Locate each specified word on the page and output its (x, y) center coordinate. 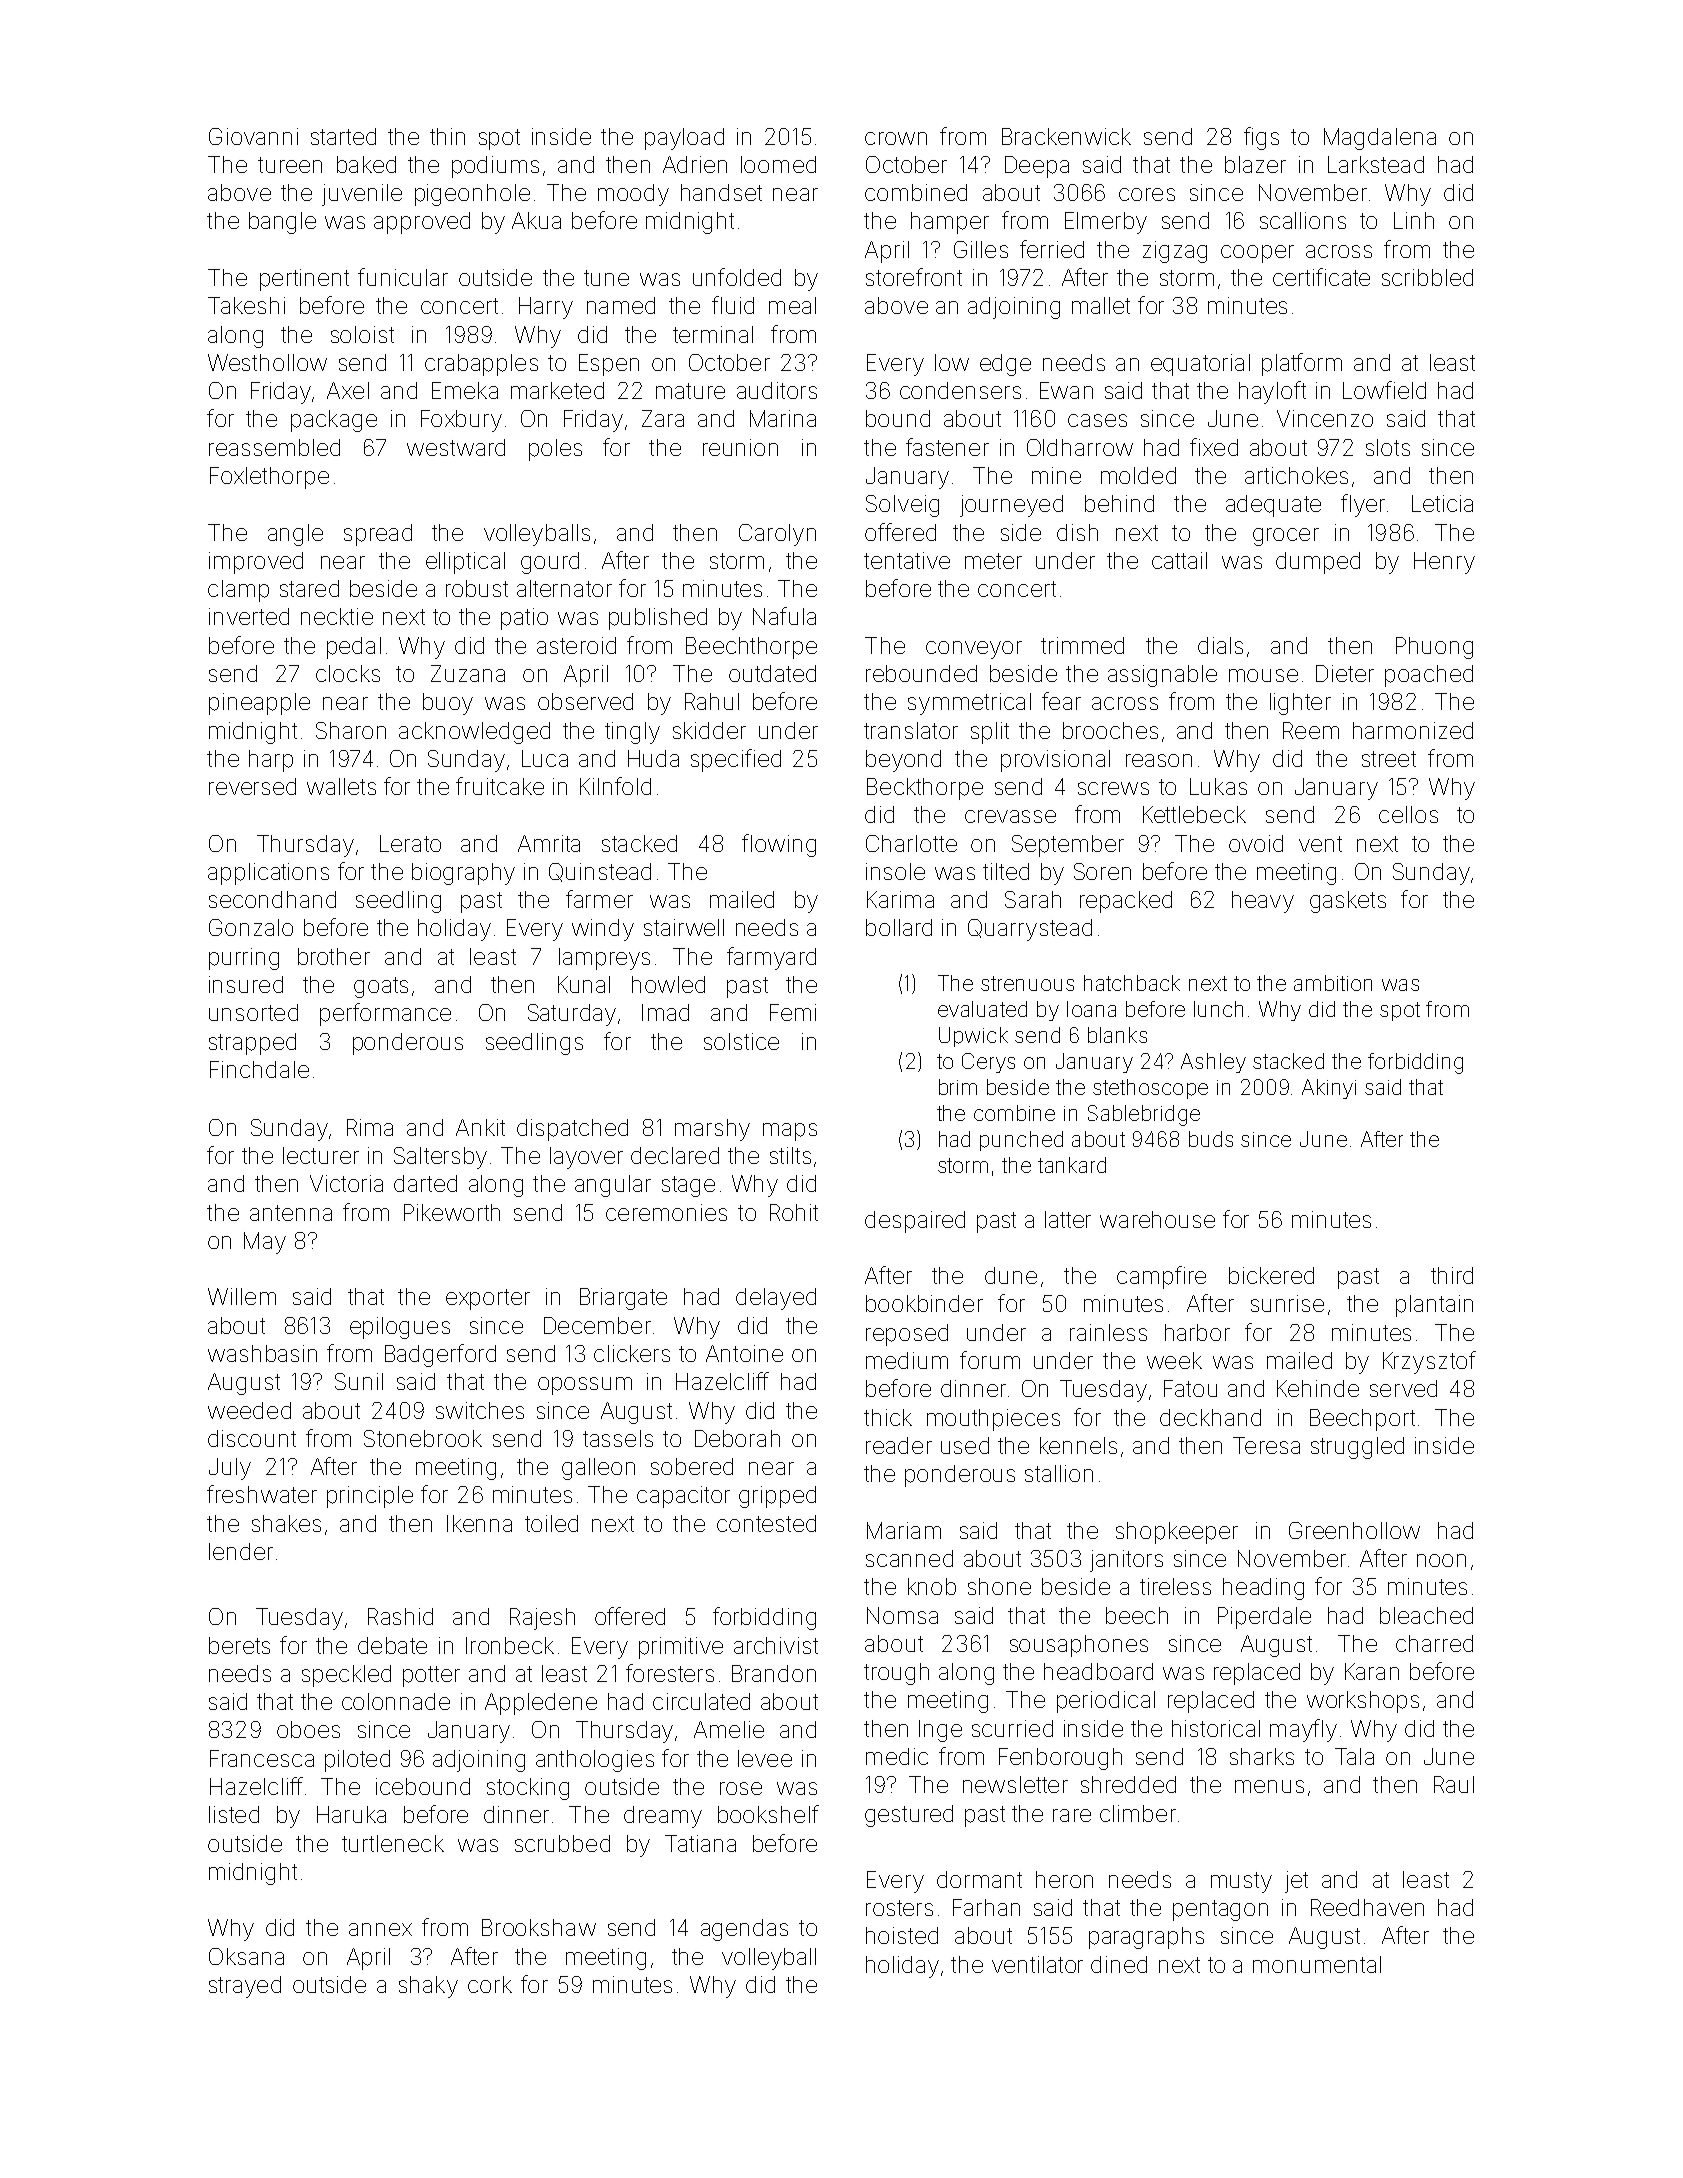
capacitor (683, 1497)
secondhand (272, 899)
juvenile (362, 195)
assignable (1162, 676)
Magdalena (1380, 139)
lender (241, 1551)
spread (378, 535)
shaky (428, 1987)
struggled (1357, 1448)
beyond (903, 761)
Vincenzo (1325, 418)
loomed (778, 164)
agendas (744, 1930)
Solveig (902, 506)
